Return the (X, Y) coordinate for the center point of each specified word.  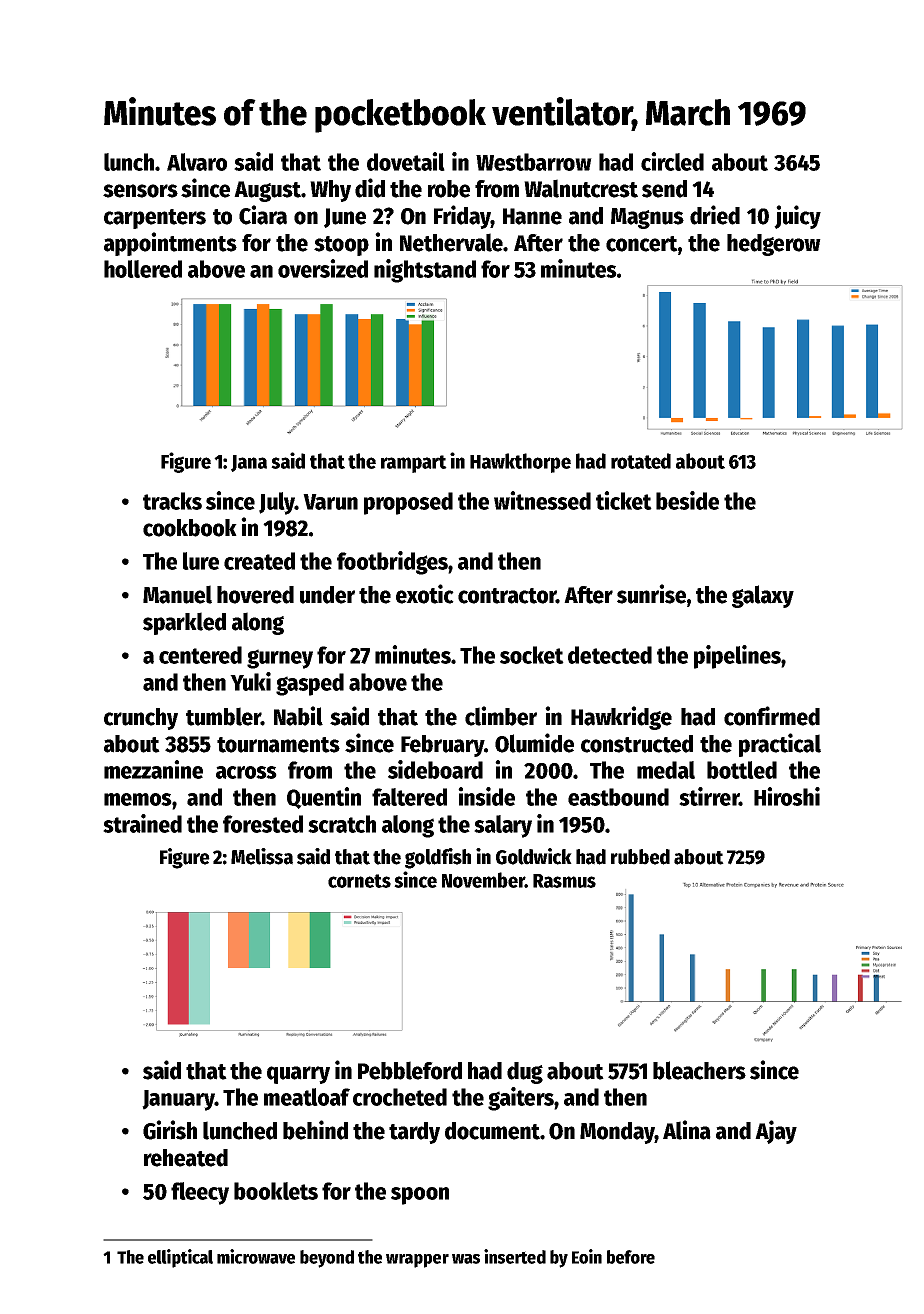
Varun (330, 502)
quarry (298, 1075)
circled (672, 161)
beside (687, 500)
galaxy (763, 596)
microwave (256, 1256)
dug (525, 1073)
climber (501, 716)
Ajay (776, 1132)
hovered (255, 595)
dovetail (406, 161)
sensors (140, 191)
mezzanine (153, 769)
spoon (420, 1196)
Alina (687, 1130)
